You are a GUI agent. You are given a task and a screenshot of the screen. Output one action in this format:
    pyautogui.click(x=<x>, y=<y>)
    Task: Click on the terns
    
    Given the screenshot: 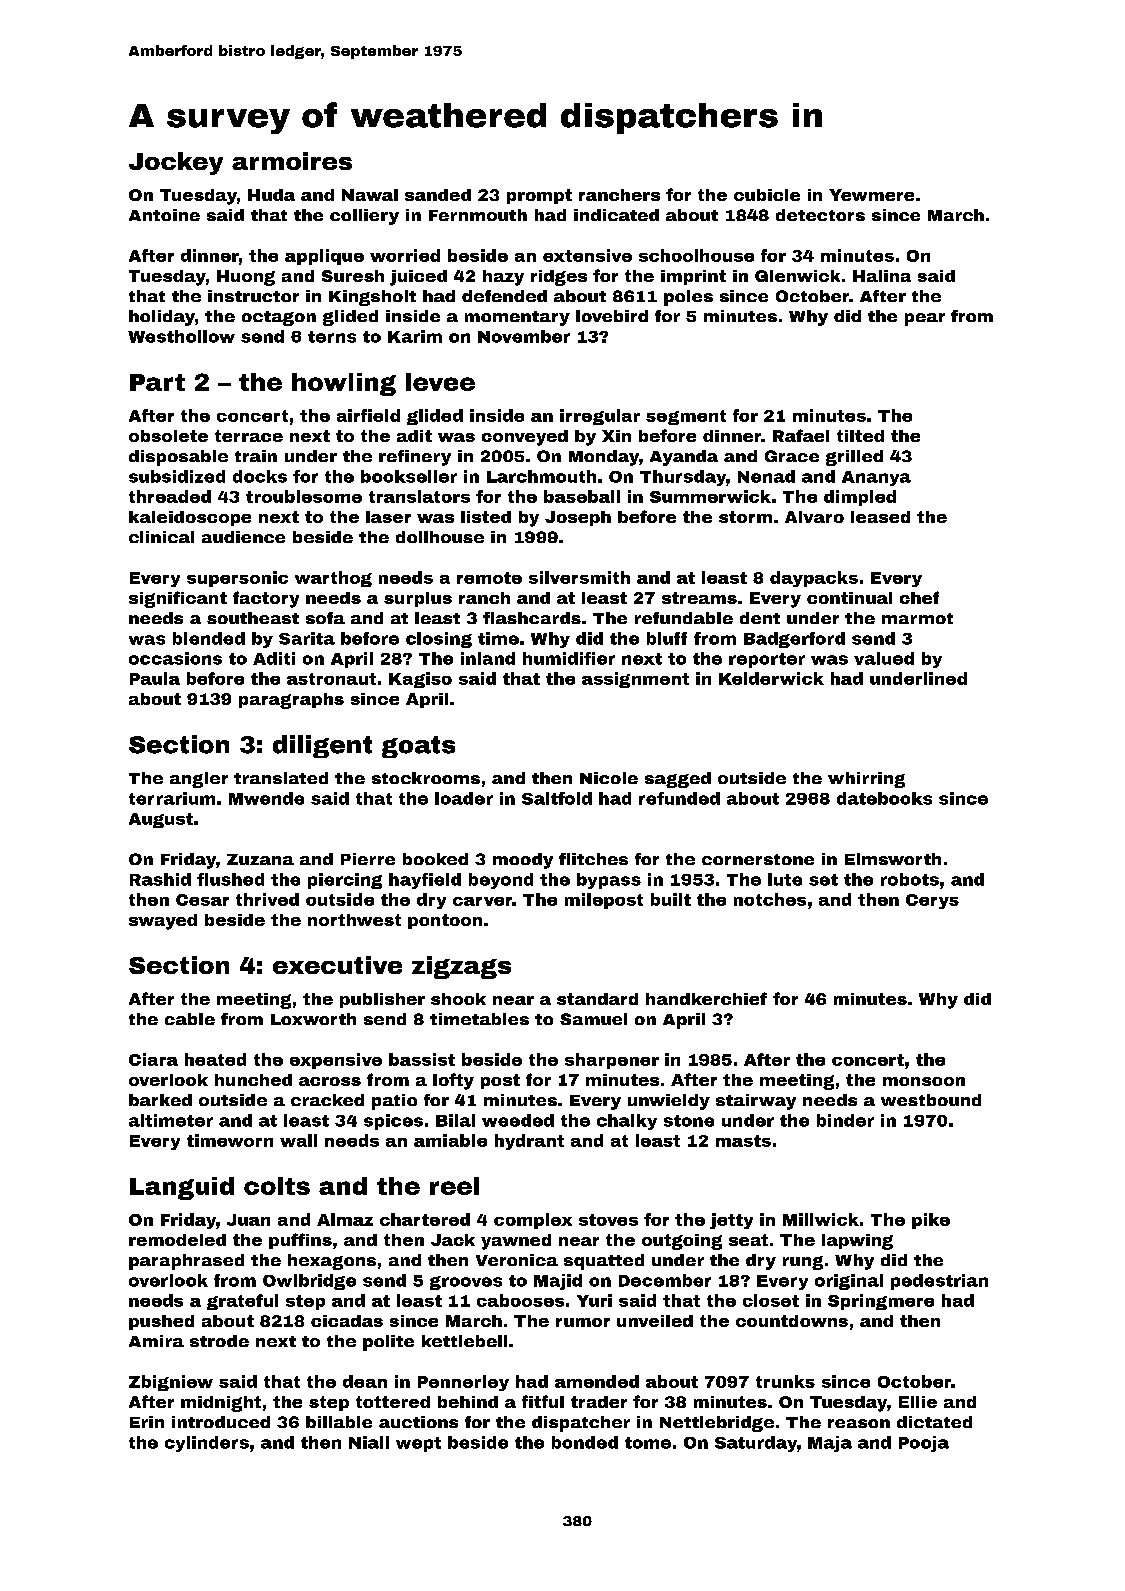 What is the action you would take?
    pyautogui.click(x=332, y=337)
